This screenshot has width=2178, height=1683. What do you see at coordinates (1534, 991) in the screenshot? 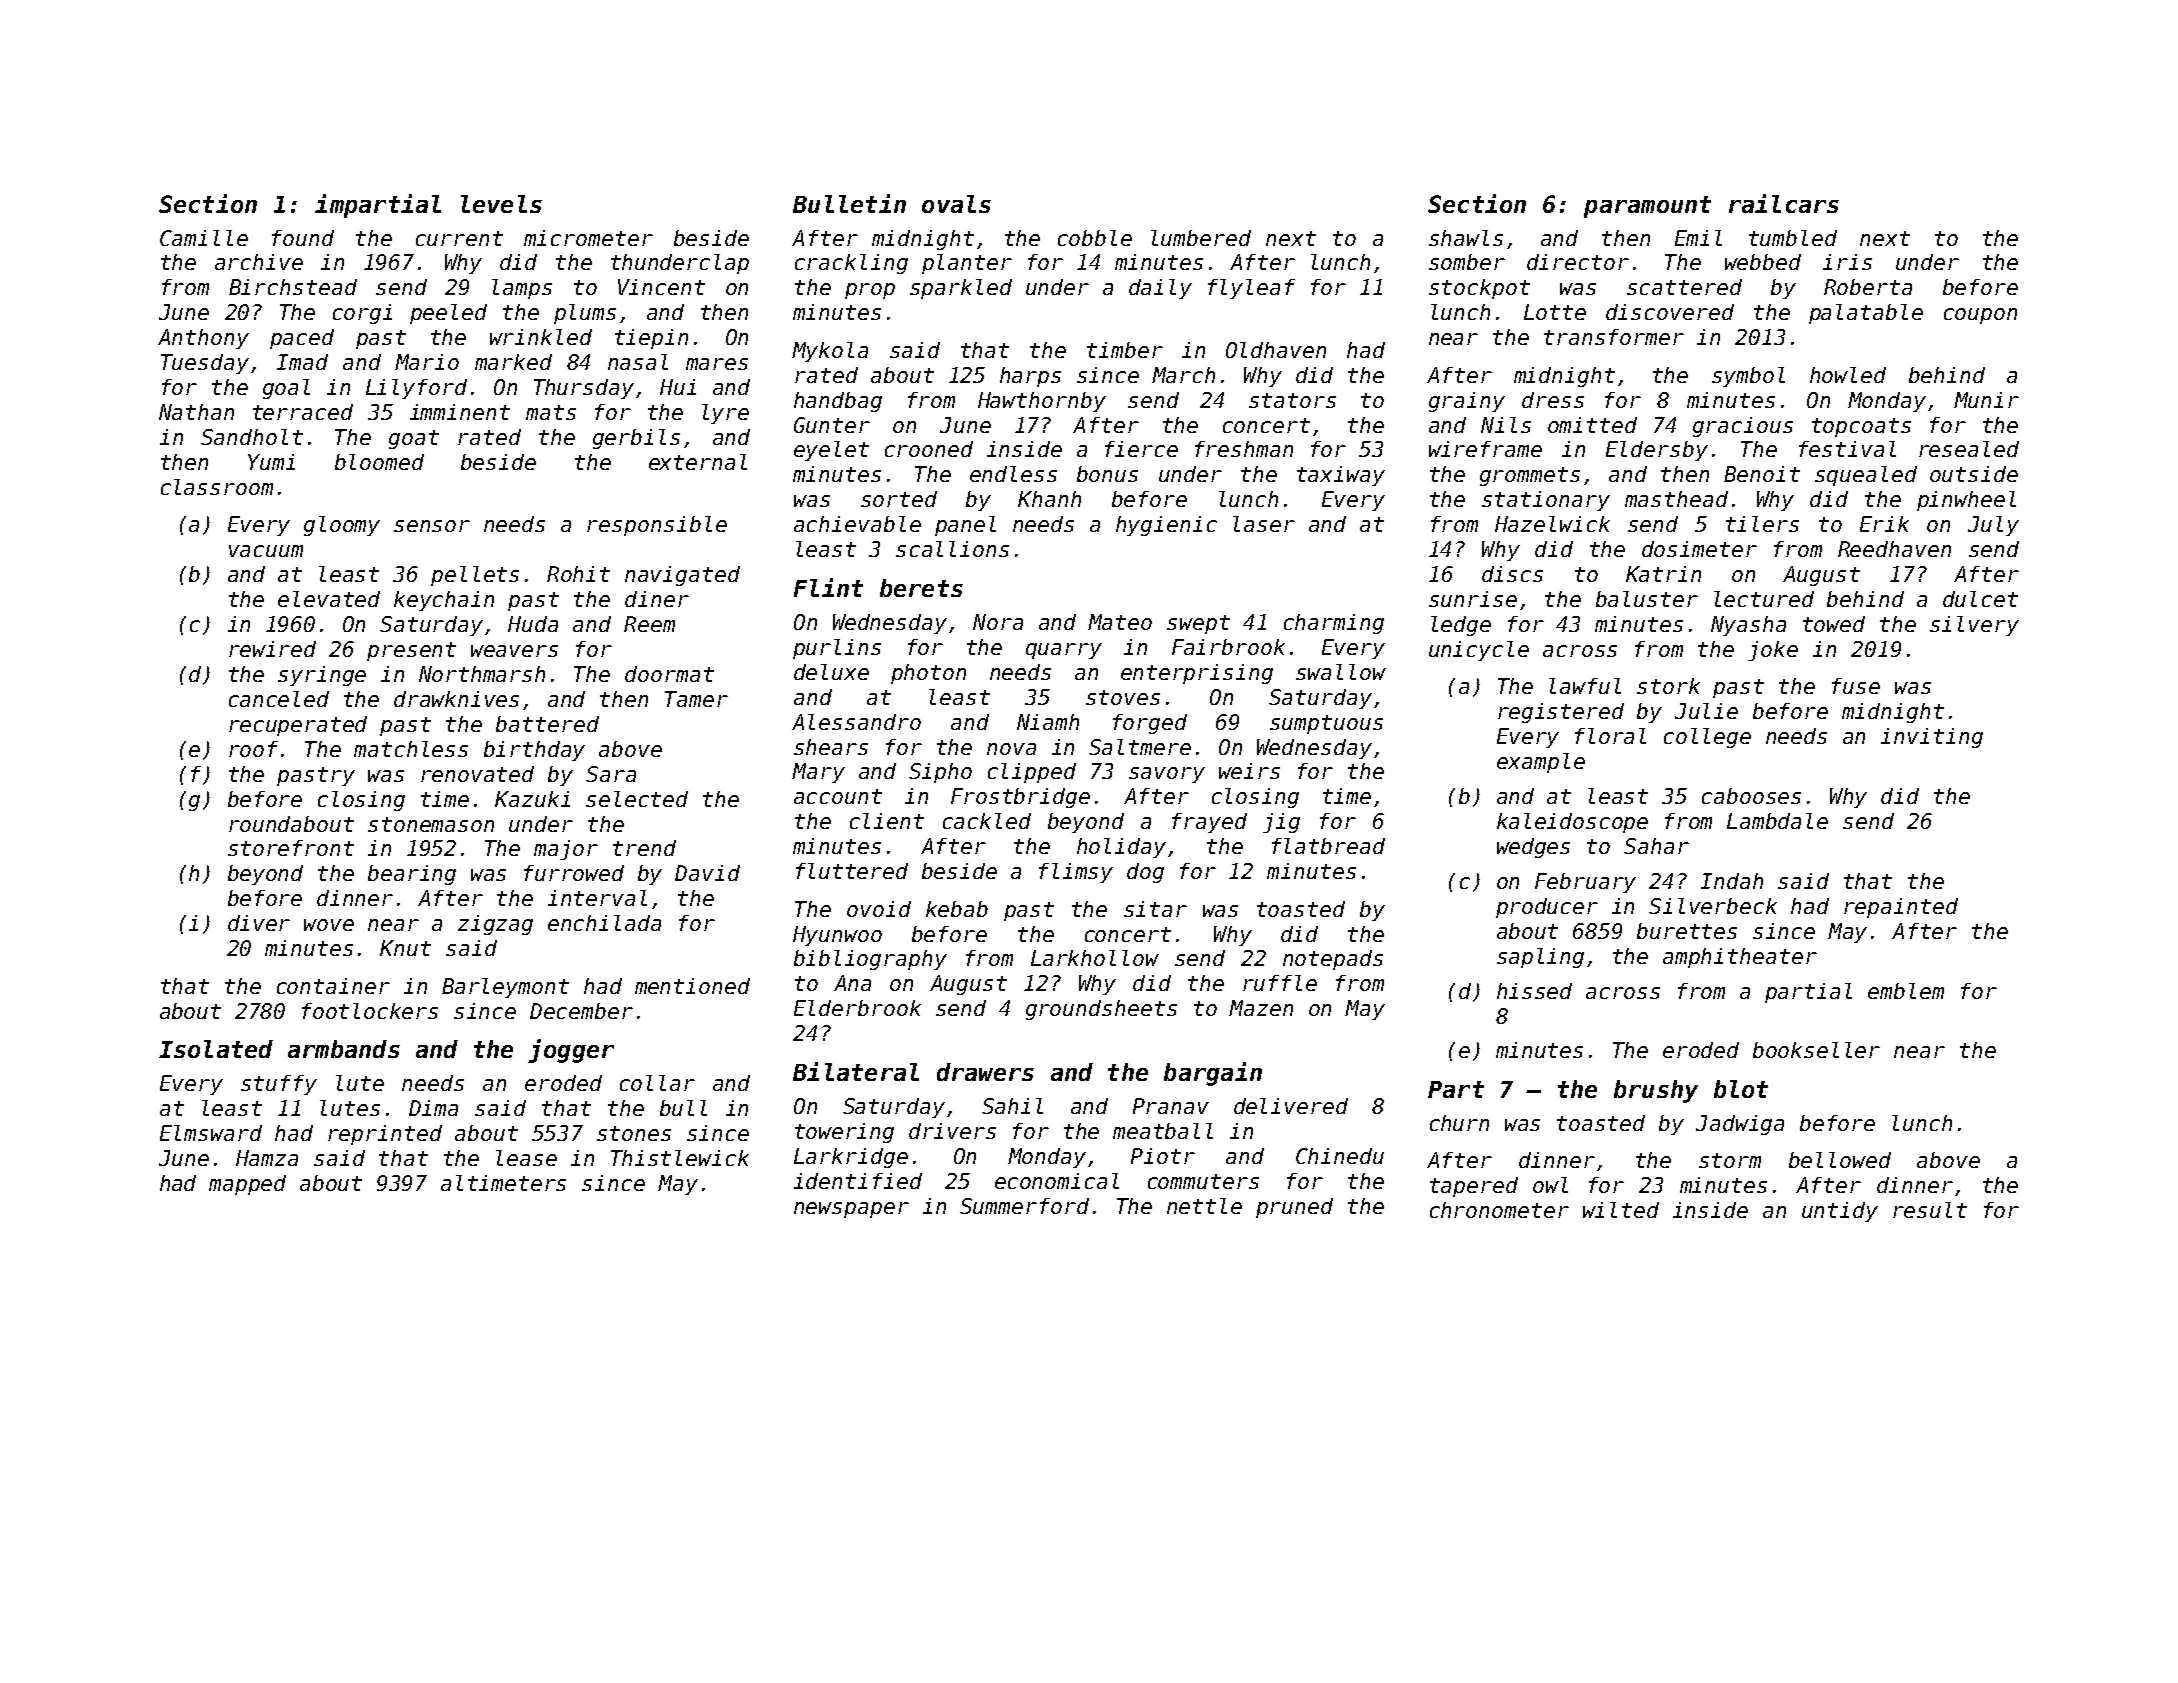
I see `hissed` at bounding box center [1534, 991].
